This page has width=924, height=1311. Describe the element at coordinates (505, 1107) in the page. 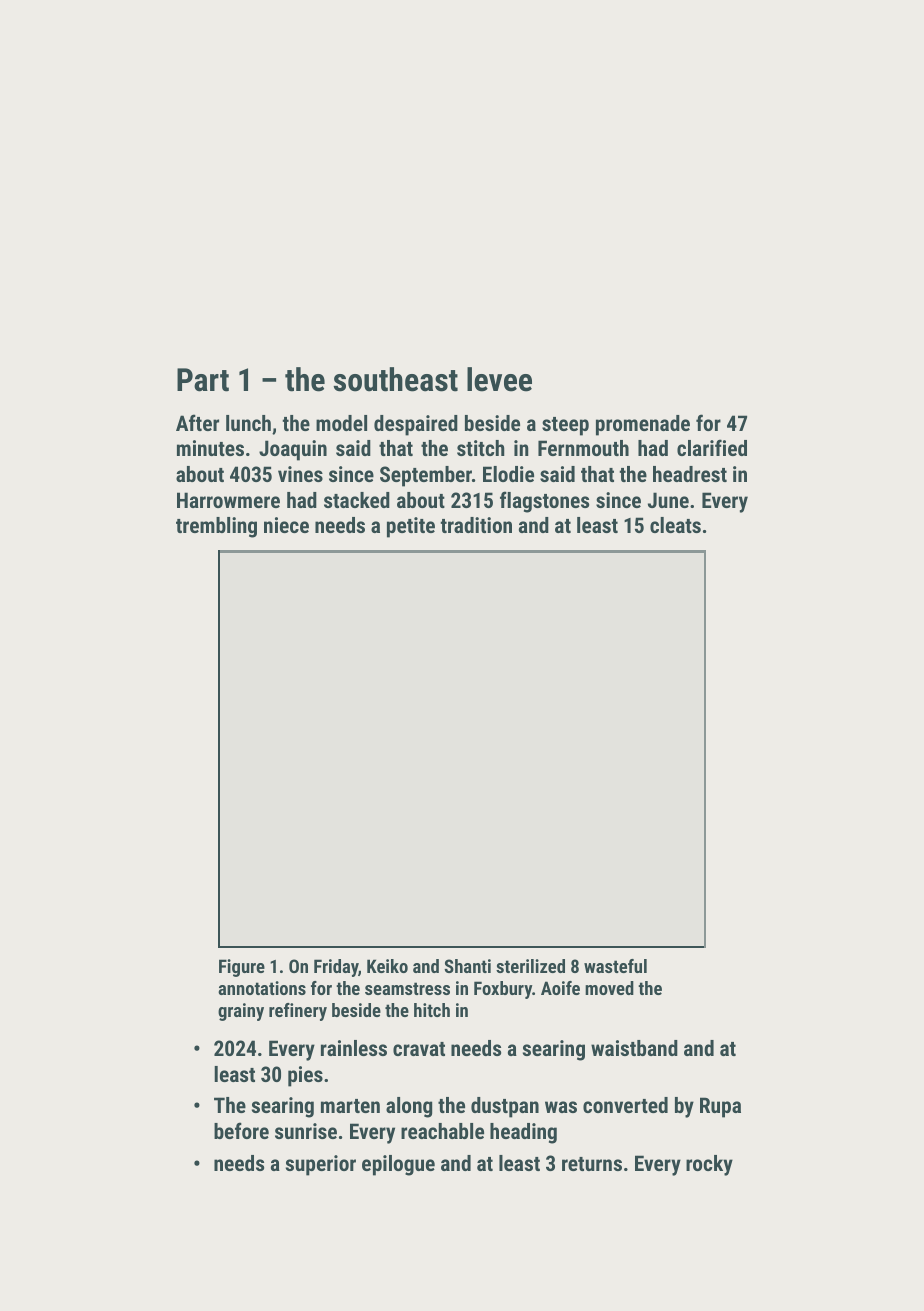

I see `dustpan` at that location.
